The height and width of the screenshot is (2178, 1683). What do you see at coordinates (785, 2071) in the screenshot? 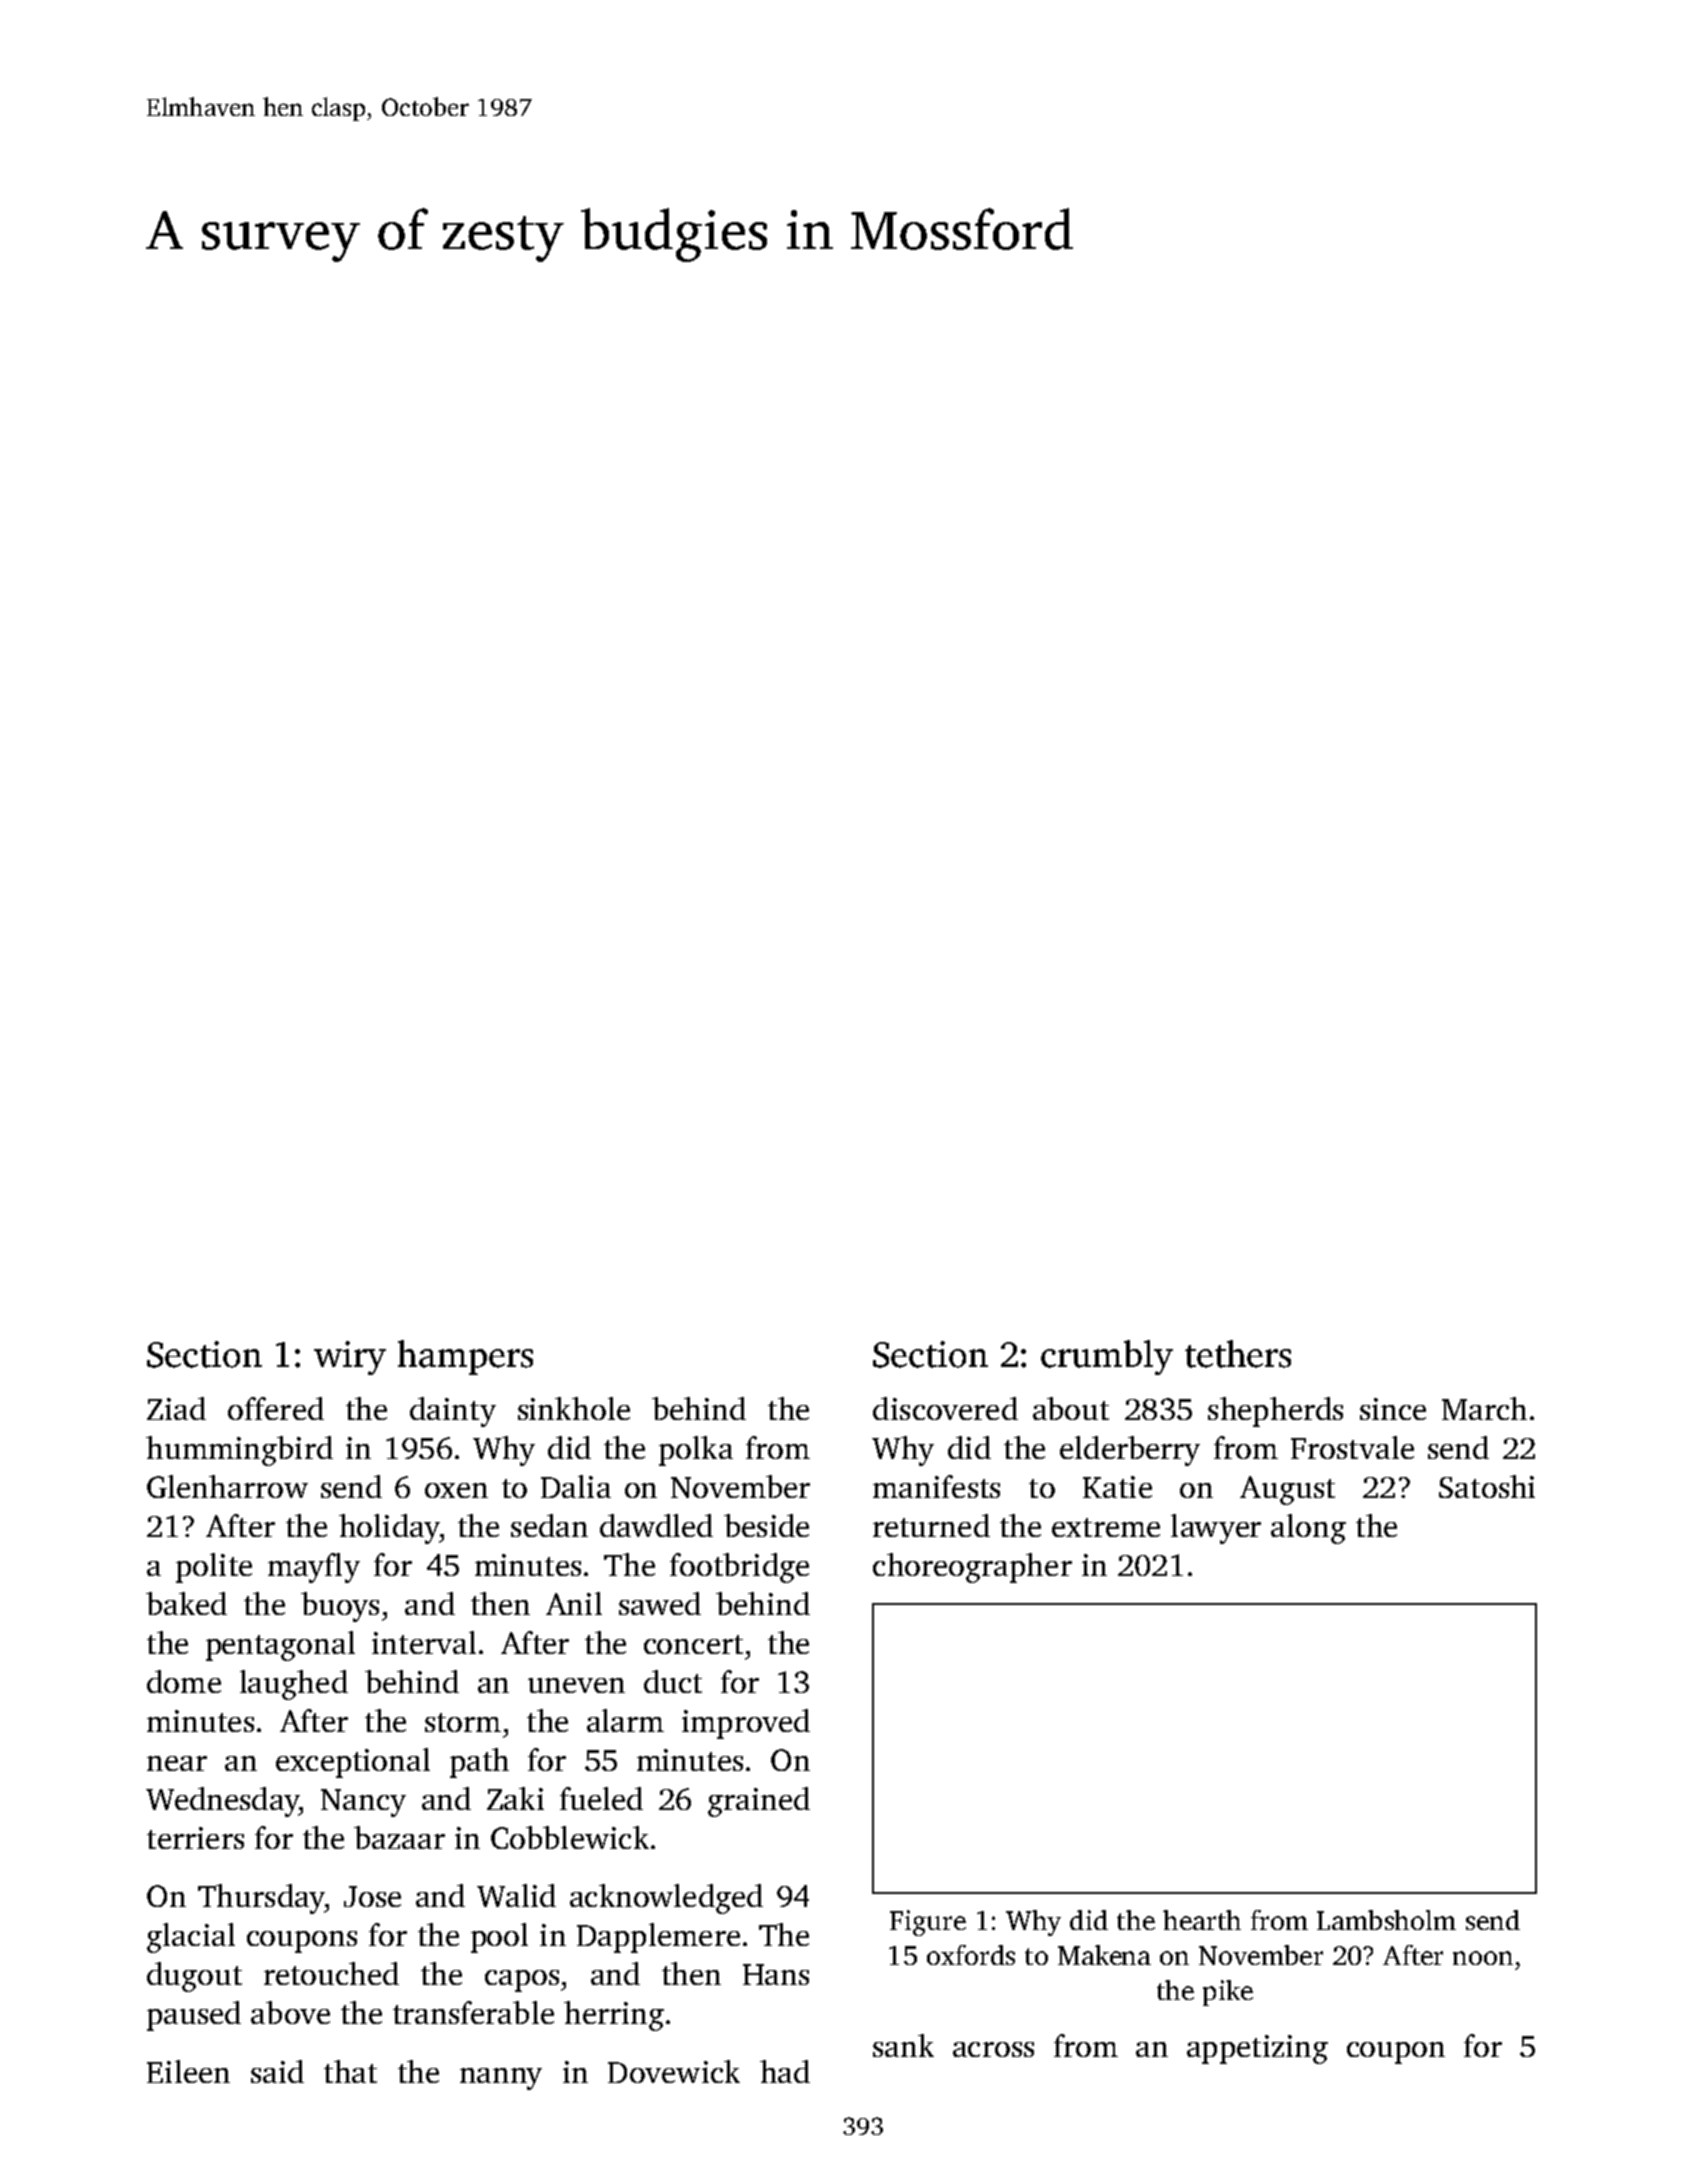
I see `had` at bounding box center [785, 2071].
